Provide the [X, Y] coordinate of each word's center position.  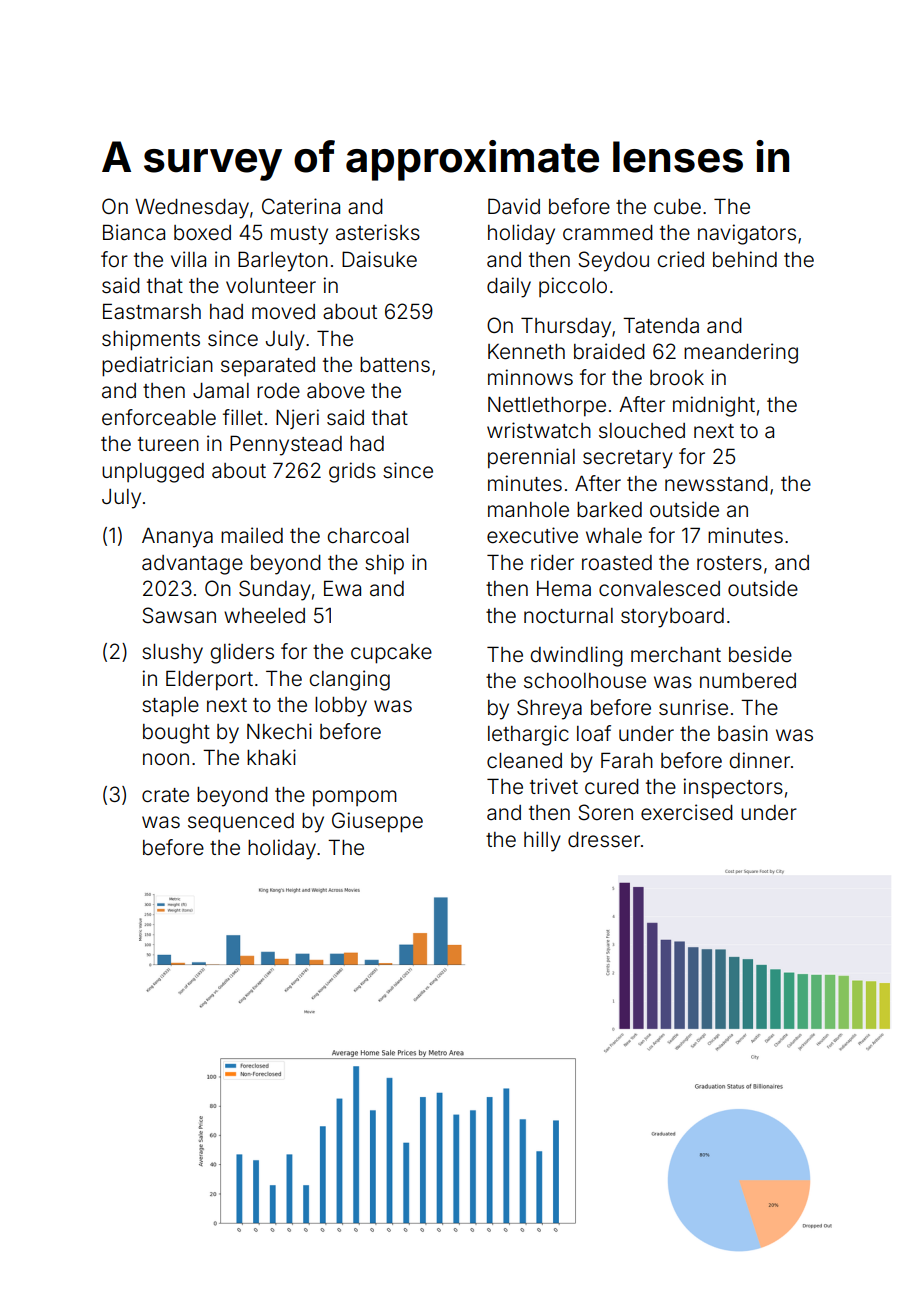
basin [743, 733]
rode [278, 391]
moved [283, 312]
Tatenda [661, 325]
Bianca [134, 232]
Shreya [549, 709]
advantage [192, 565]
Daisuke [379, 259]
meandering [741, 353]
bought [176, 734]
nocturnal [568, 615]
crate [165, 795]
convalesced [659, 589]
